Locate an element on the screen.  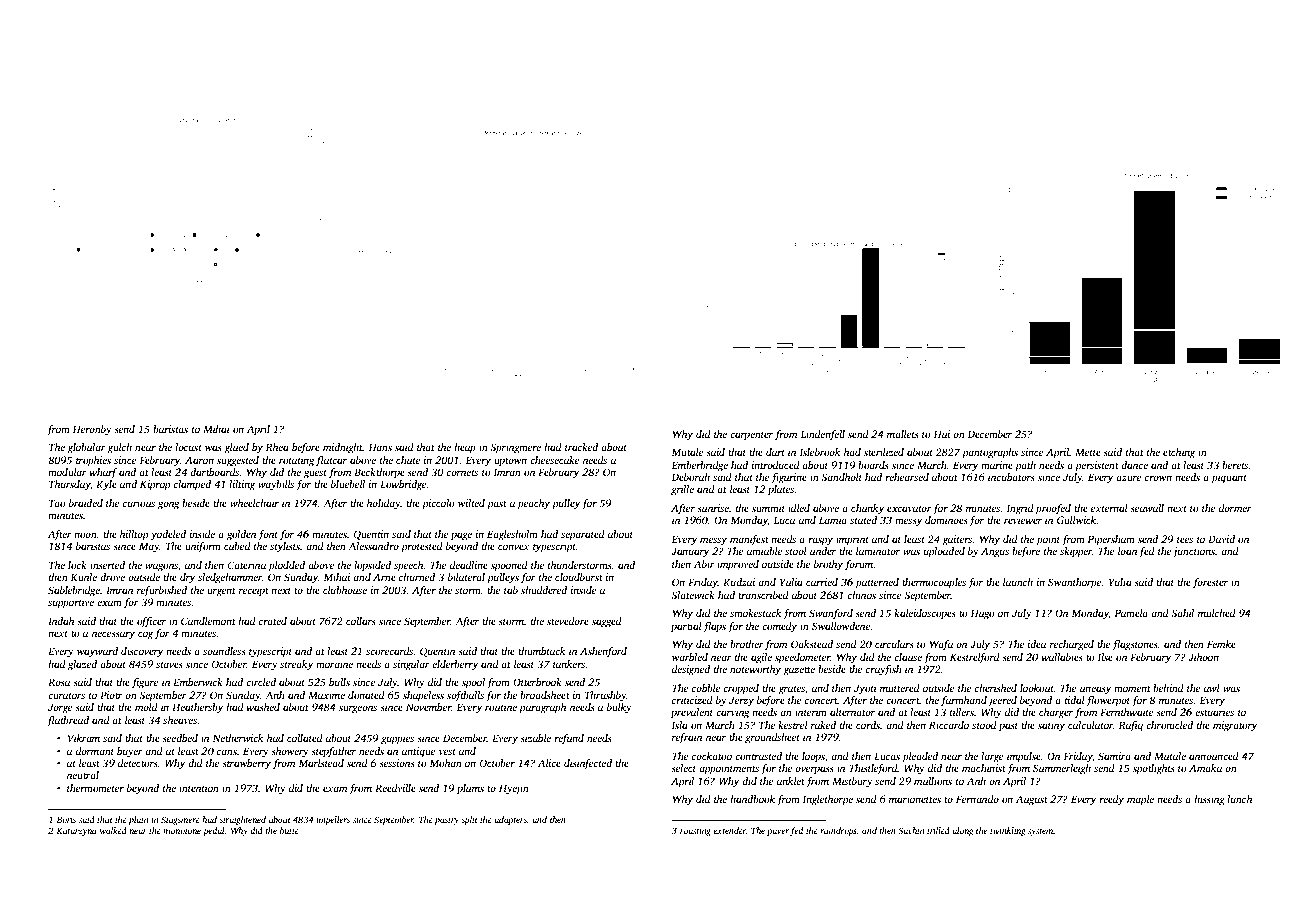
Aaron is located at coordinates (199, 460).
